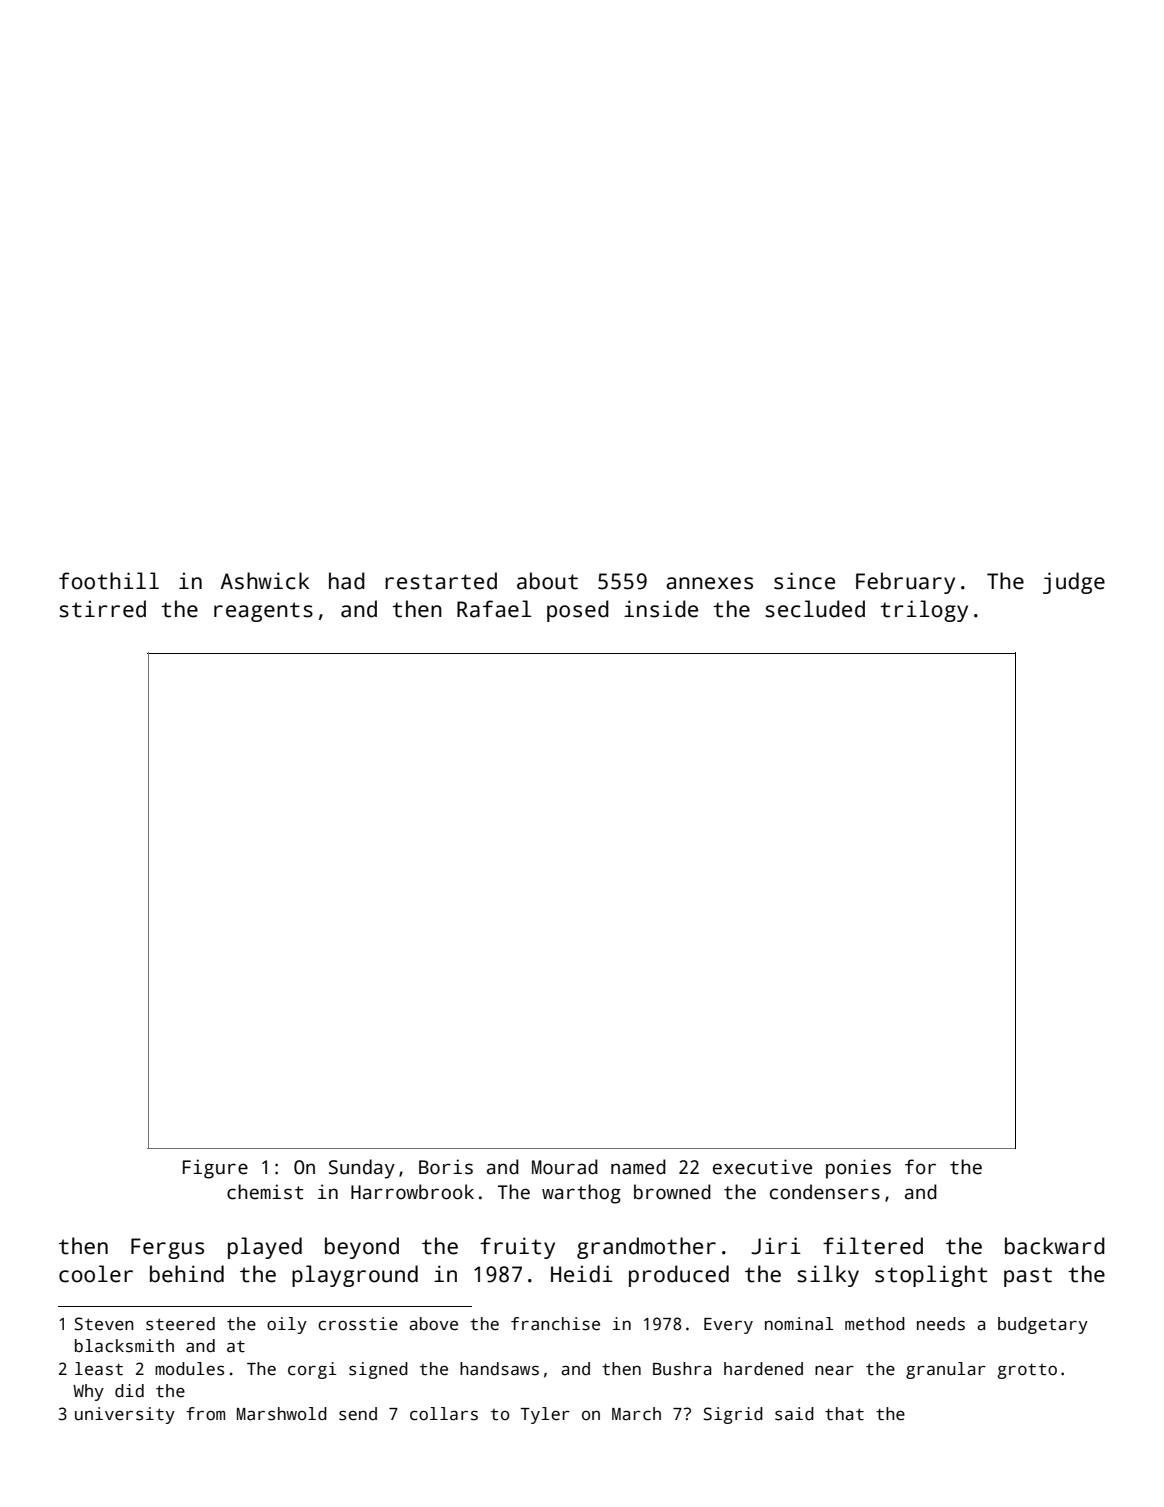 The height and width of the screenshot is (1507, 1164). I want to click on chemist, so click(265, 1192).
